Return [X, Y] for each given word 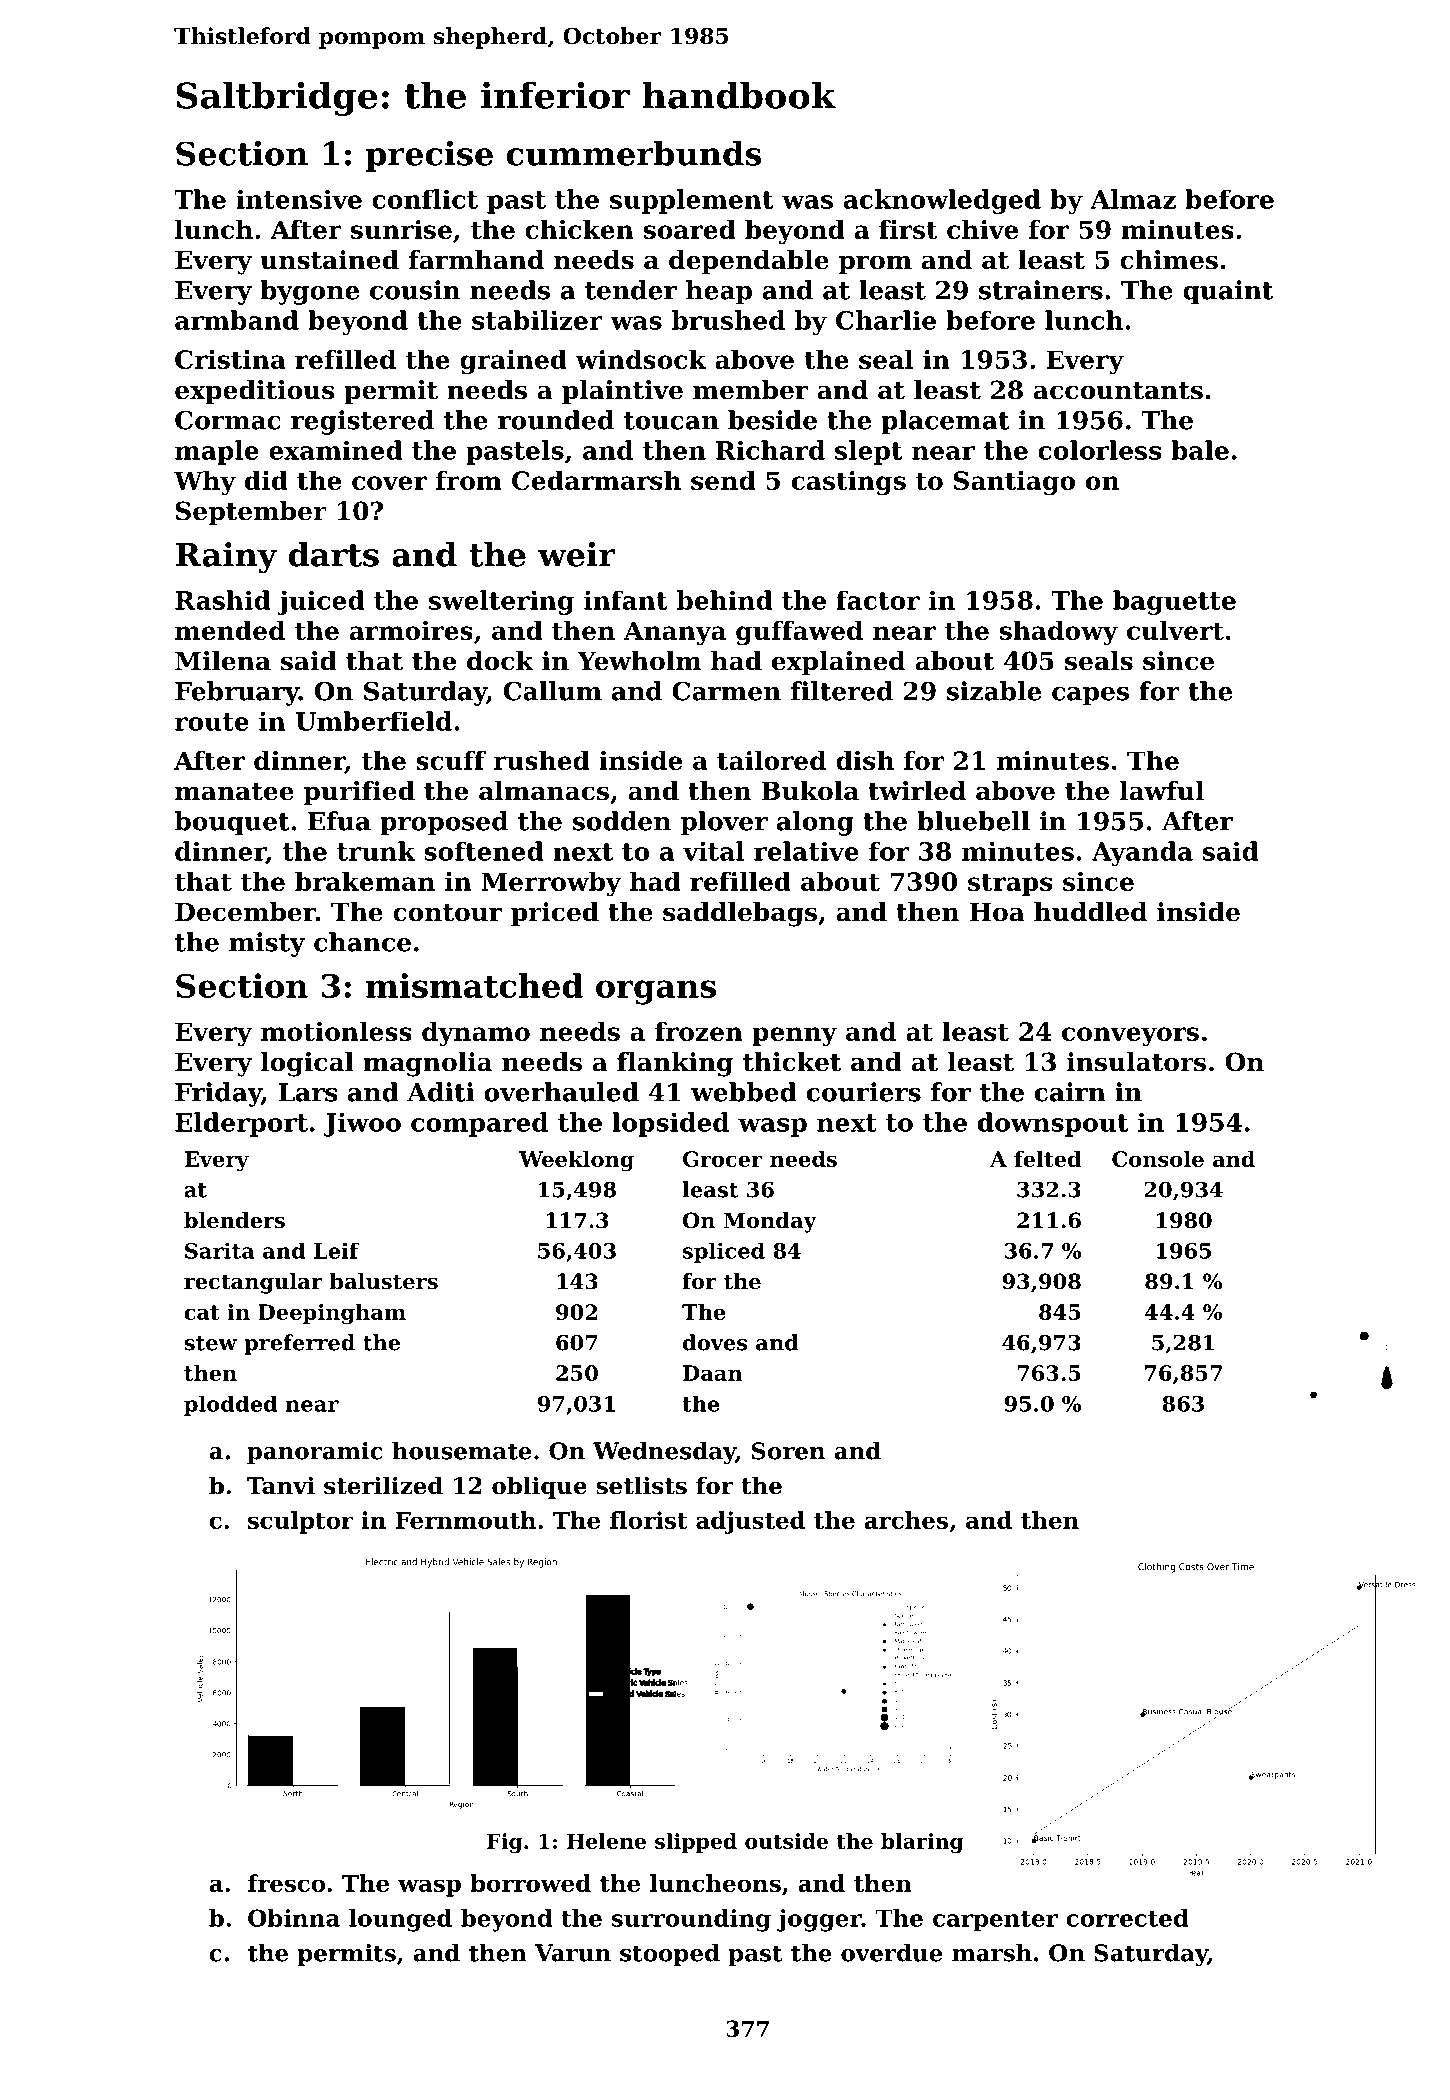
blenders [234, 1220]
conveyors [1130, 1037]
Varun [573, 1953]
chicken [579, 229]
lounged [400, 1920]
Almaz [1133, 199]
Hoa [997, 912]
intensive [299, 199]
